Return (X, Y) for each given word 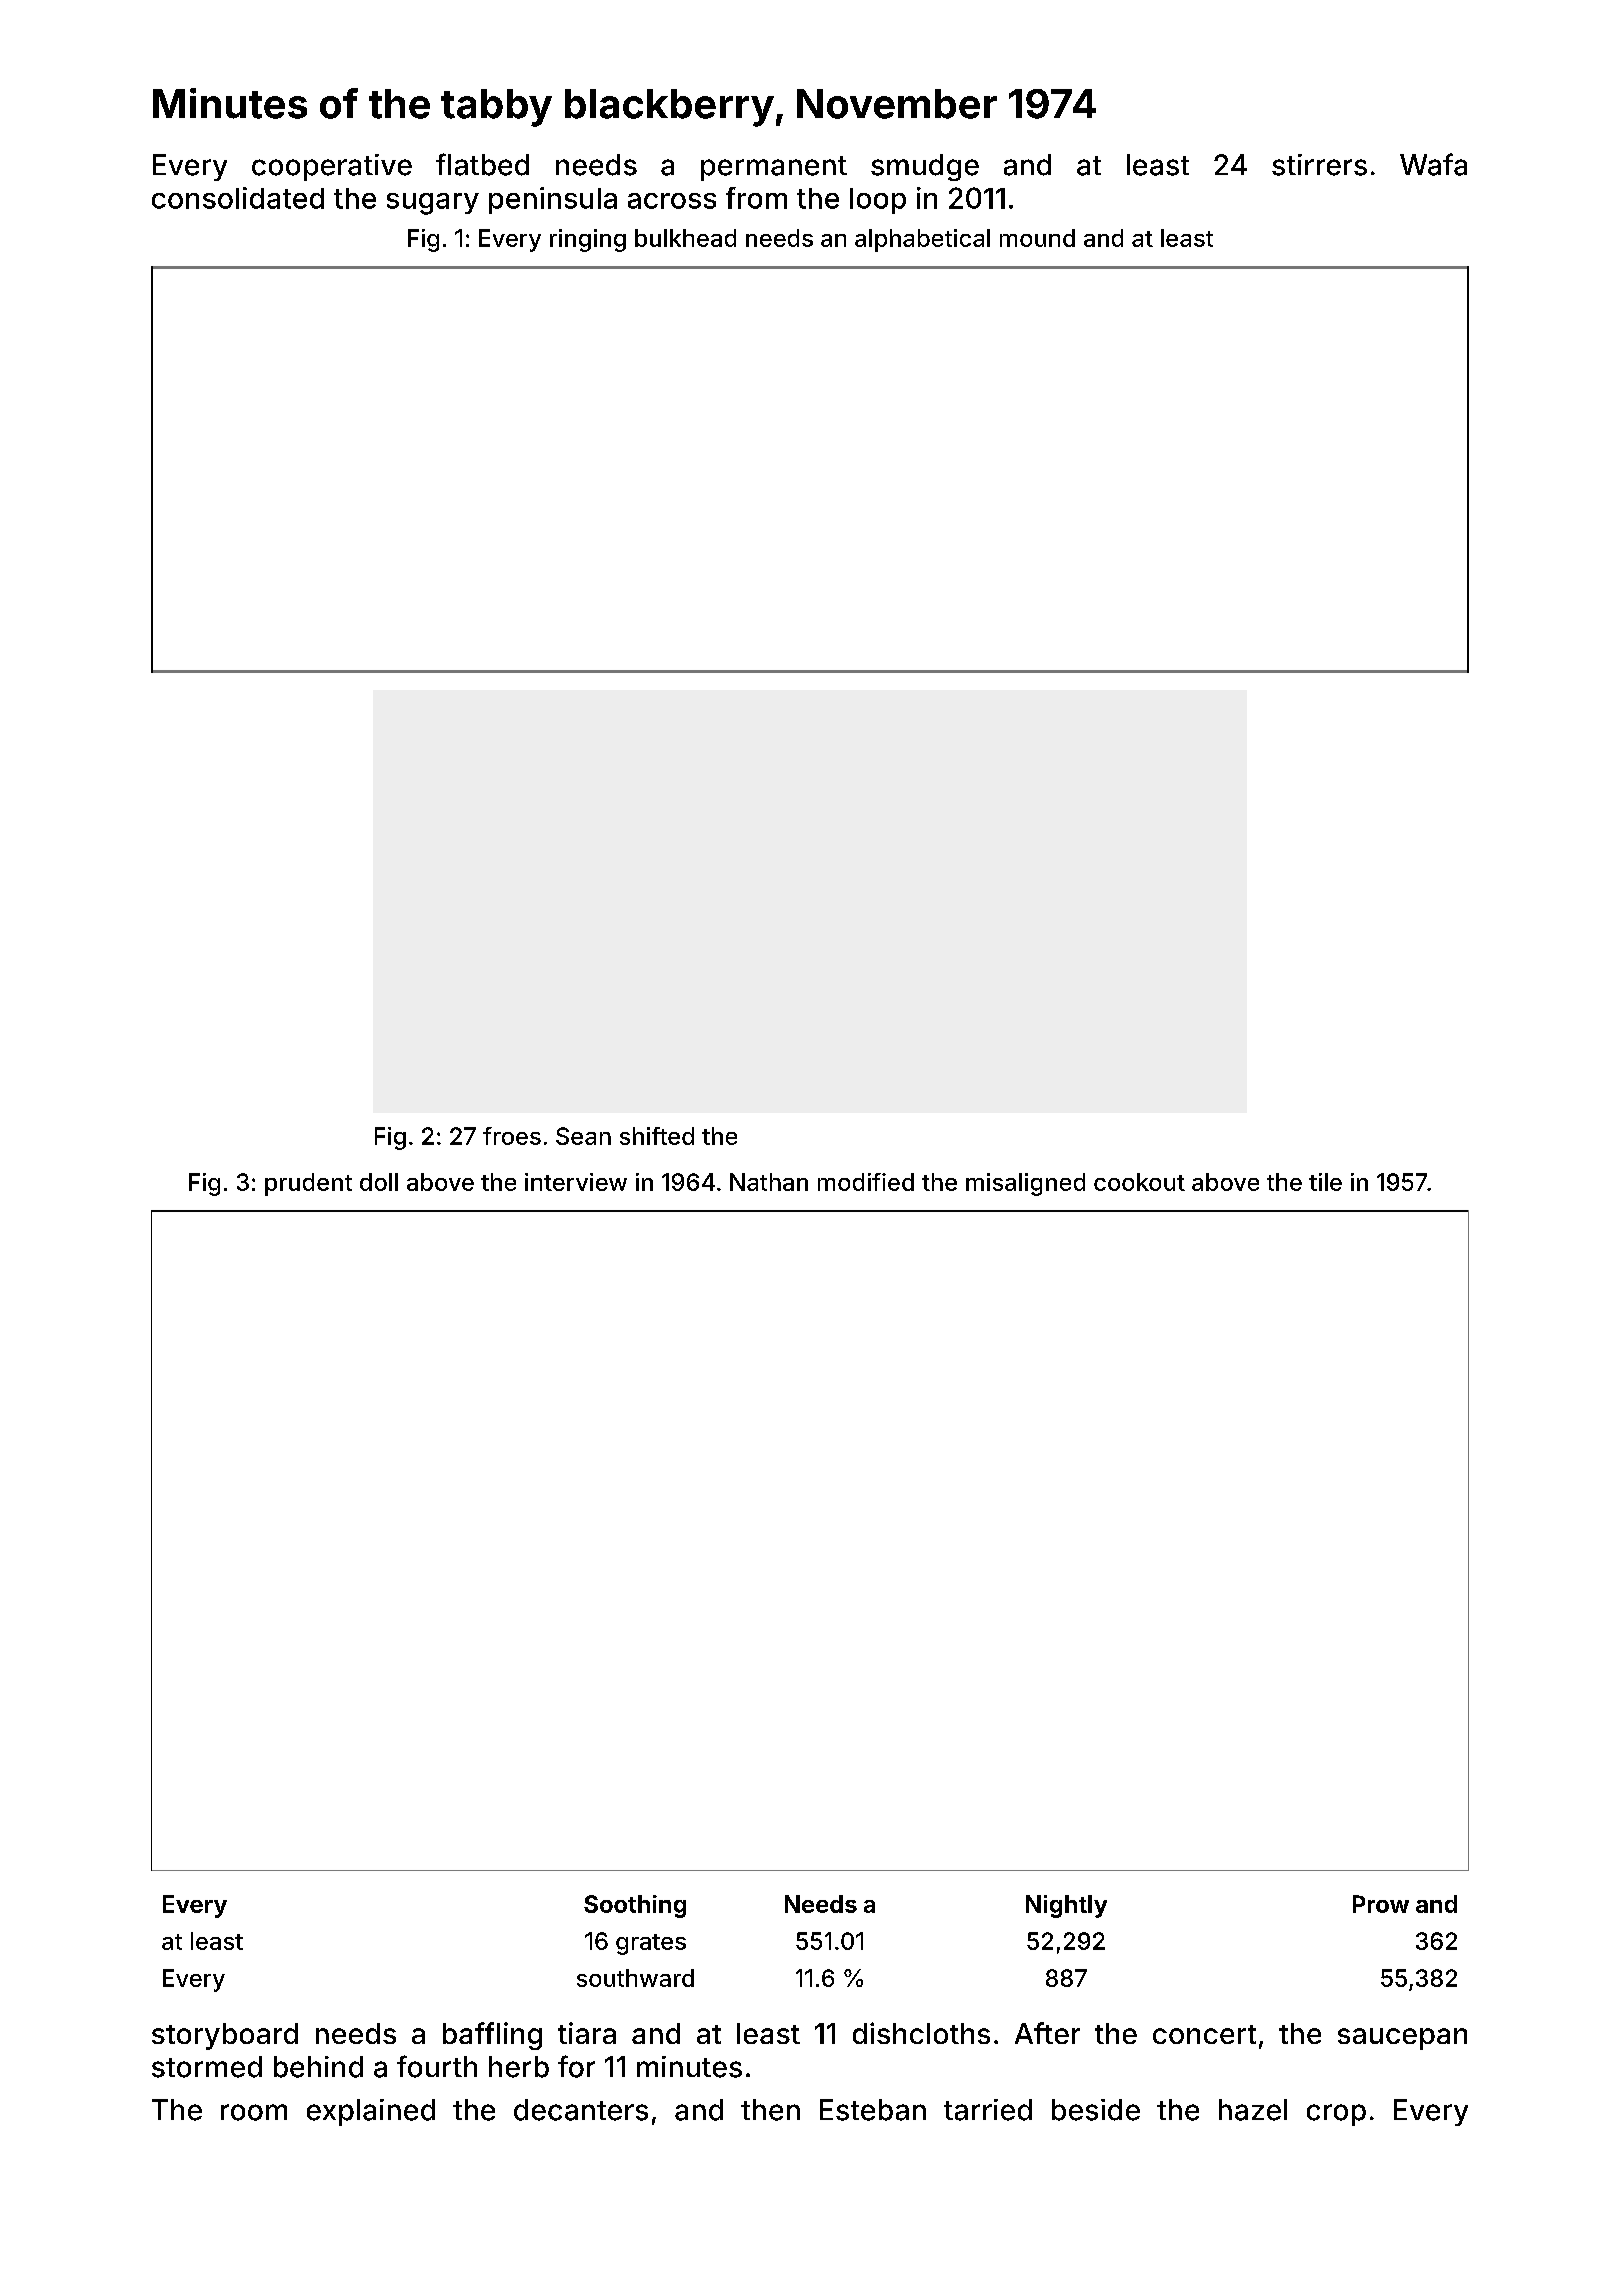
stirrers (1319, 165)
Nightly (1066, 1906)
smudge (925, 167)
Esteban (873, 2110)
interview (576, 1182)
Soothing (635, 1906)
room (254, 2112)
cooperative (332, 167)
